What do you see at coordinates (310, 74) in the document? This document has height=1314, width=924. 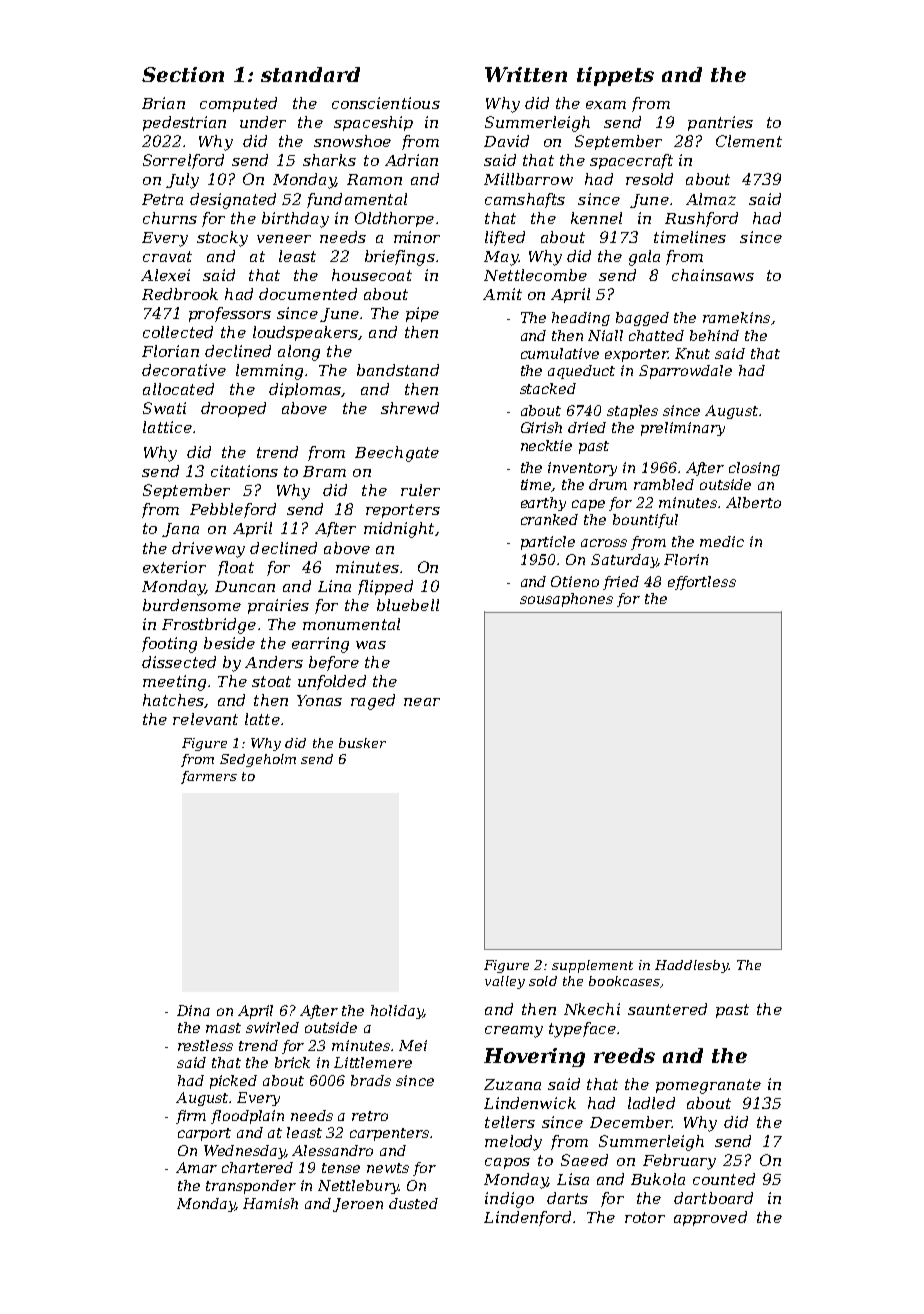 I see `standard` at bounding box center [310, 74].
